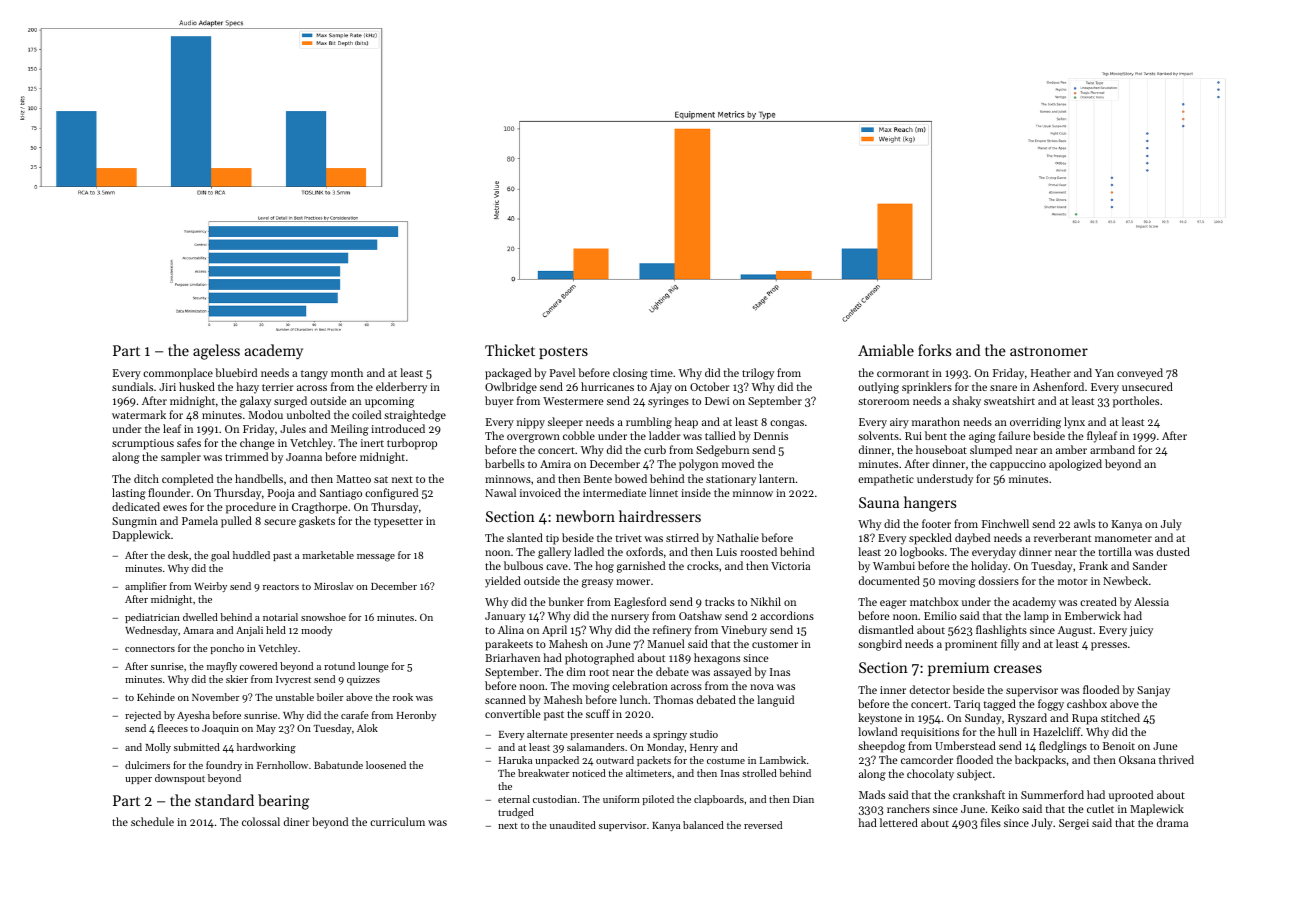 This page has width=1308, height=924. Describe the element at coordinates (281, 494) in the page. I see `Pooja` at that location.
